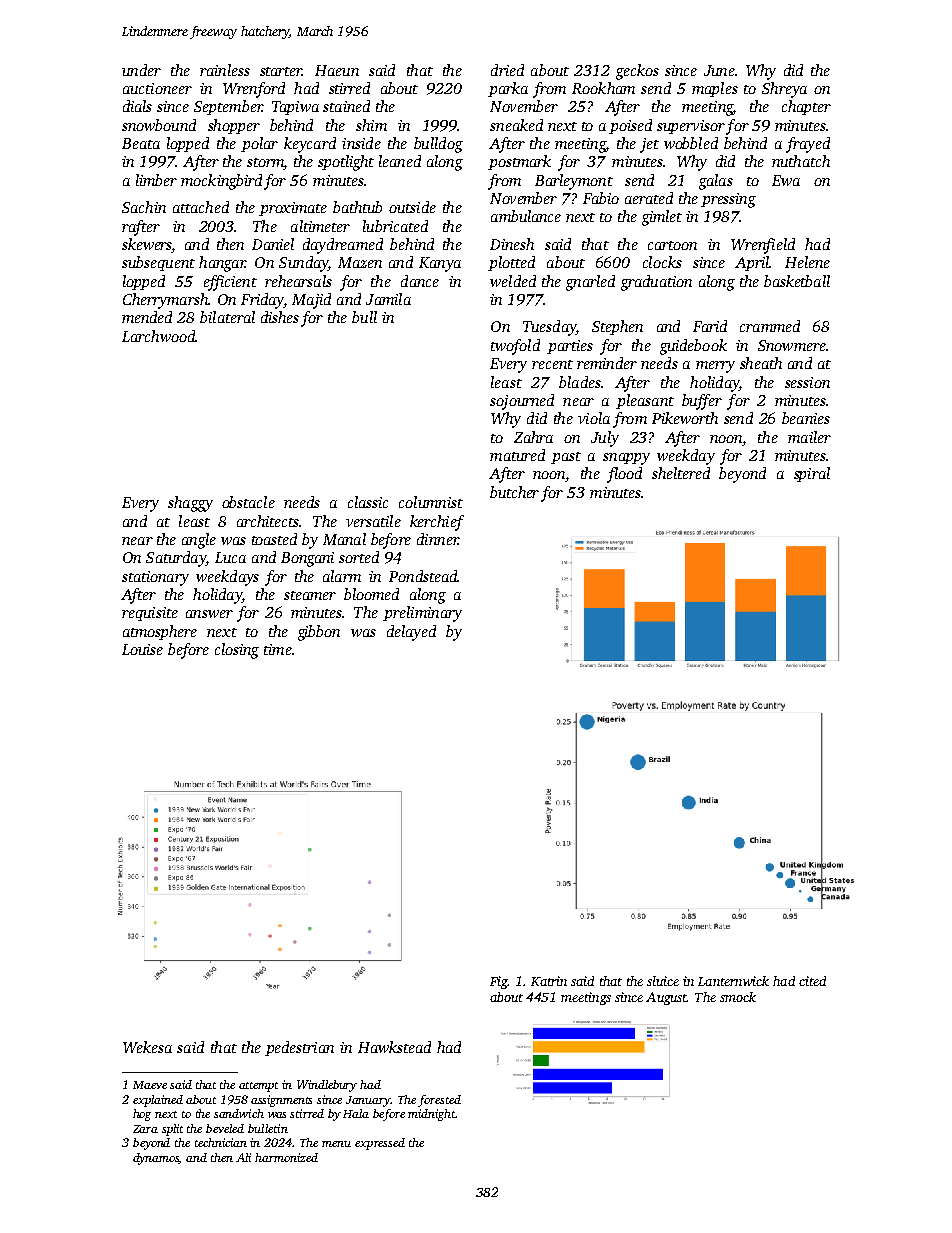  Describe the element at coordinates (812, 981) in the page. I see `cited` at that location.
